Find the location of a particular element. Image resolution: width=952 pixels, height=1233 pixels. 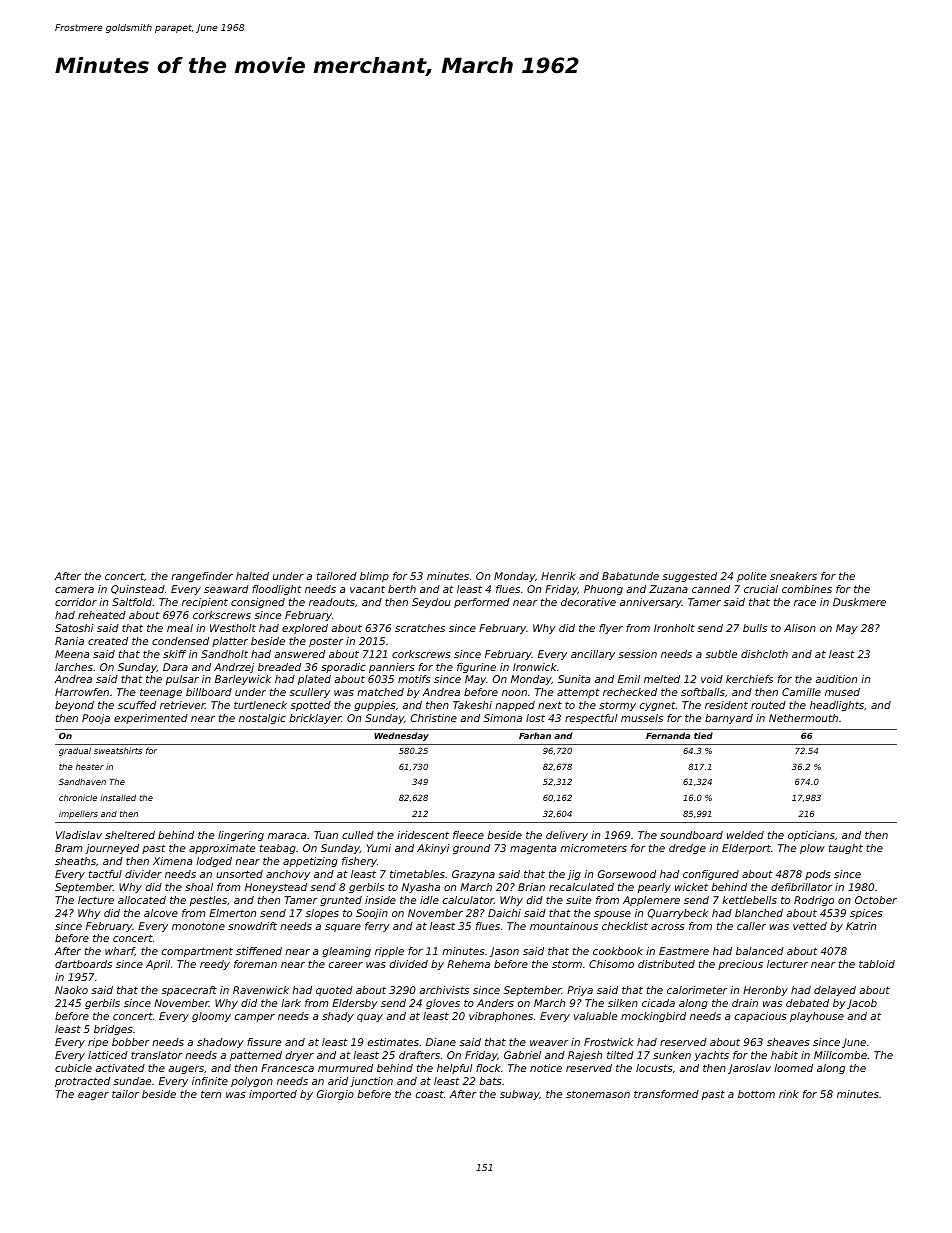

imported is located at coordinates (273, 1095).
